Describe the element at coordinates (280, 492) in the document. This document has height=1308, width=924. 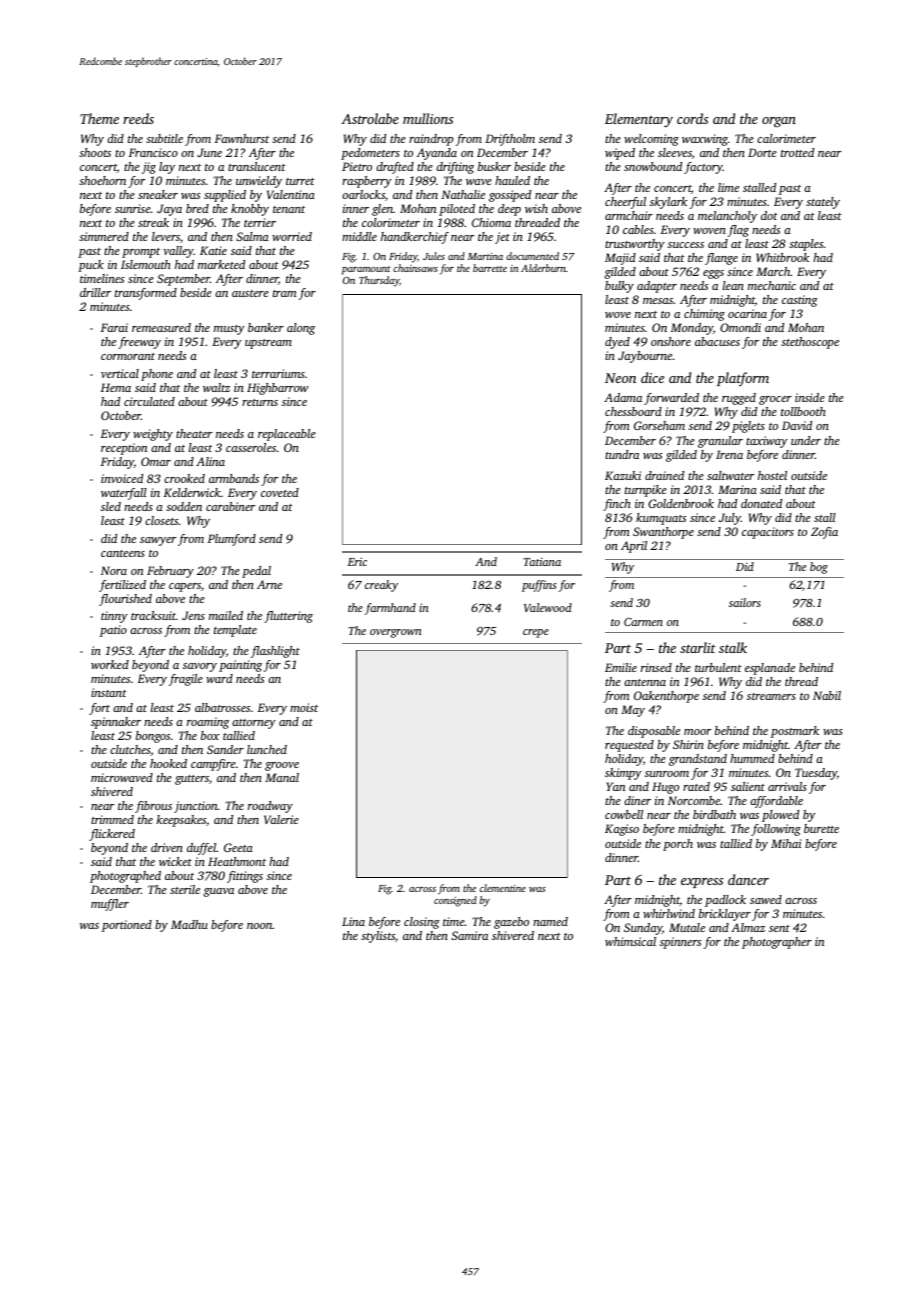
I see `coveted` at that location.
